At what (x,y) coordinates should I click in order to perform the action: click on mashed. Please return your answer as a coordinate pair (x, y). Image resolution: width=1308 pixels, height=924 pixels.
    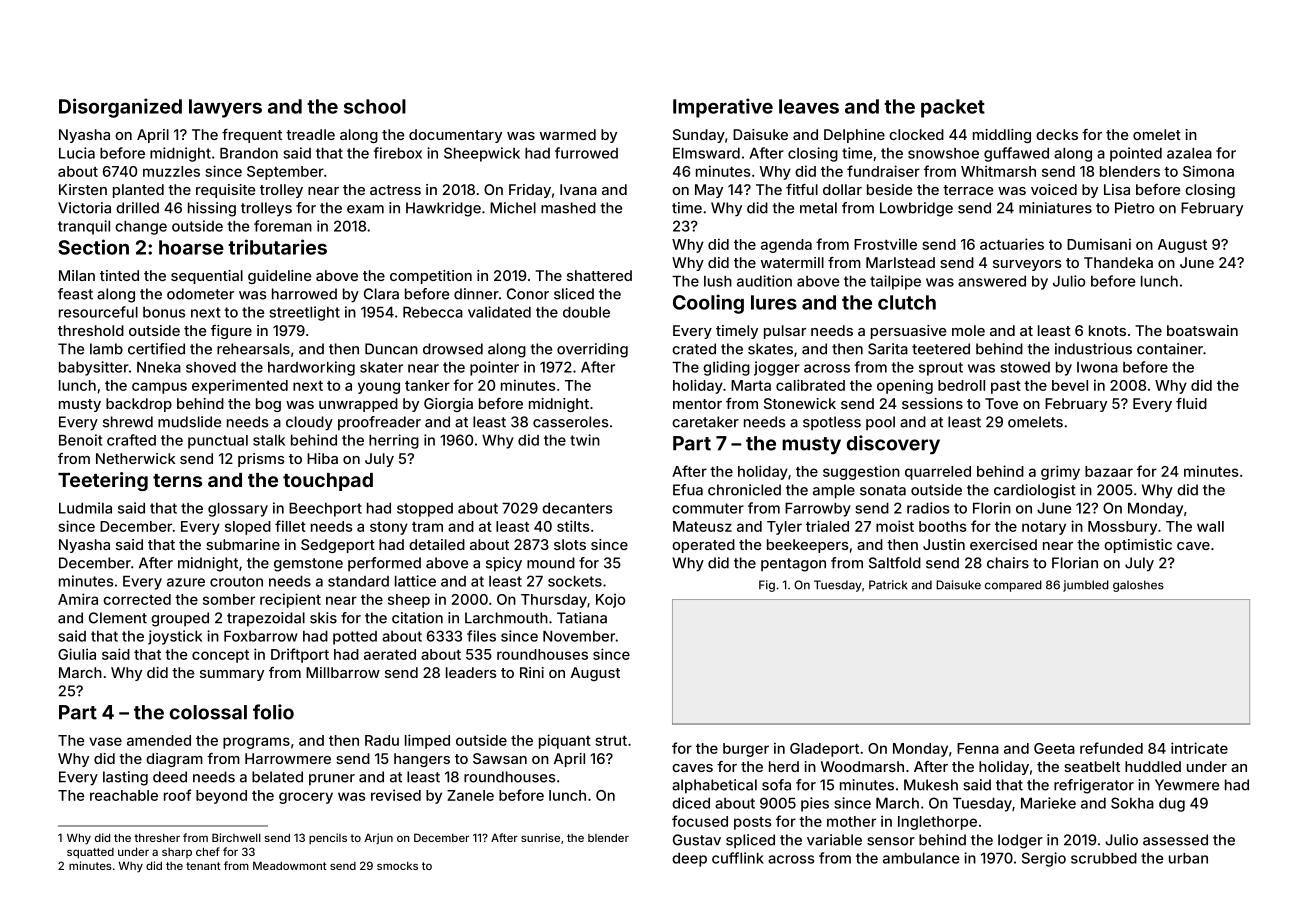
    Looking at the image, I should click on (568, 208).
